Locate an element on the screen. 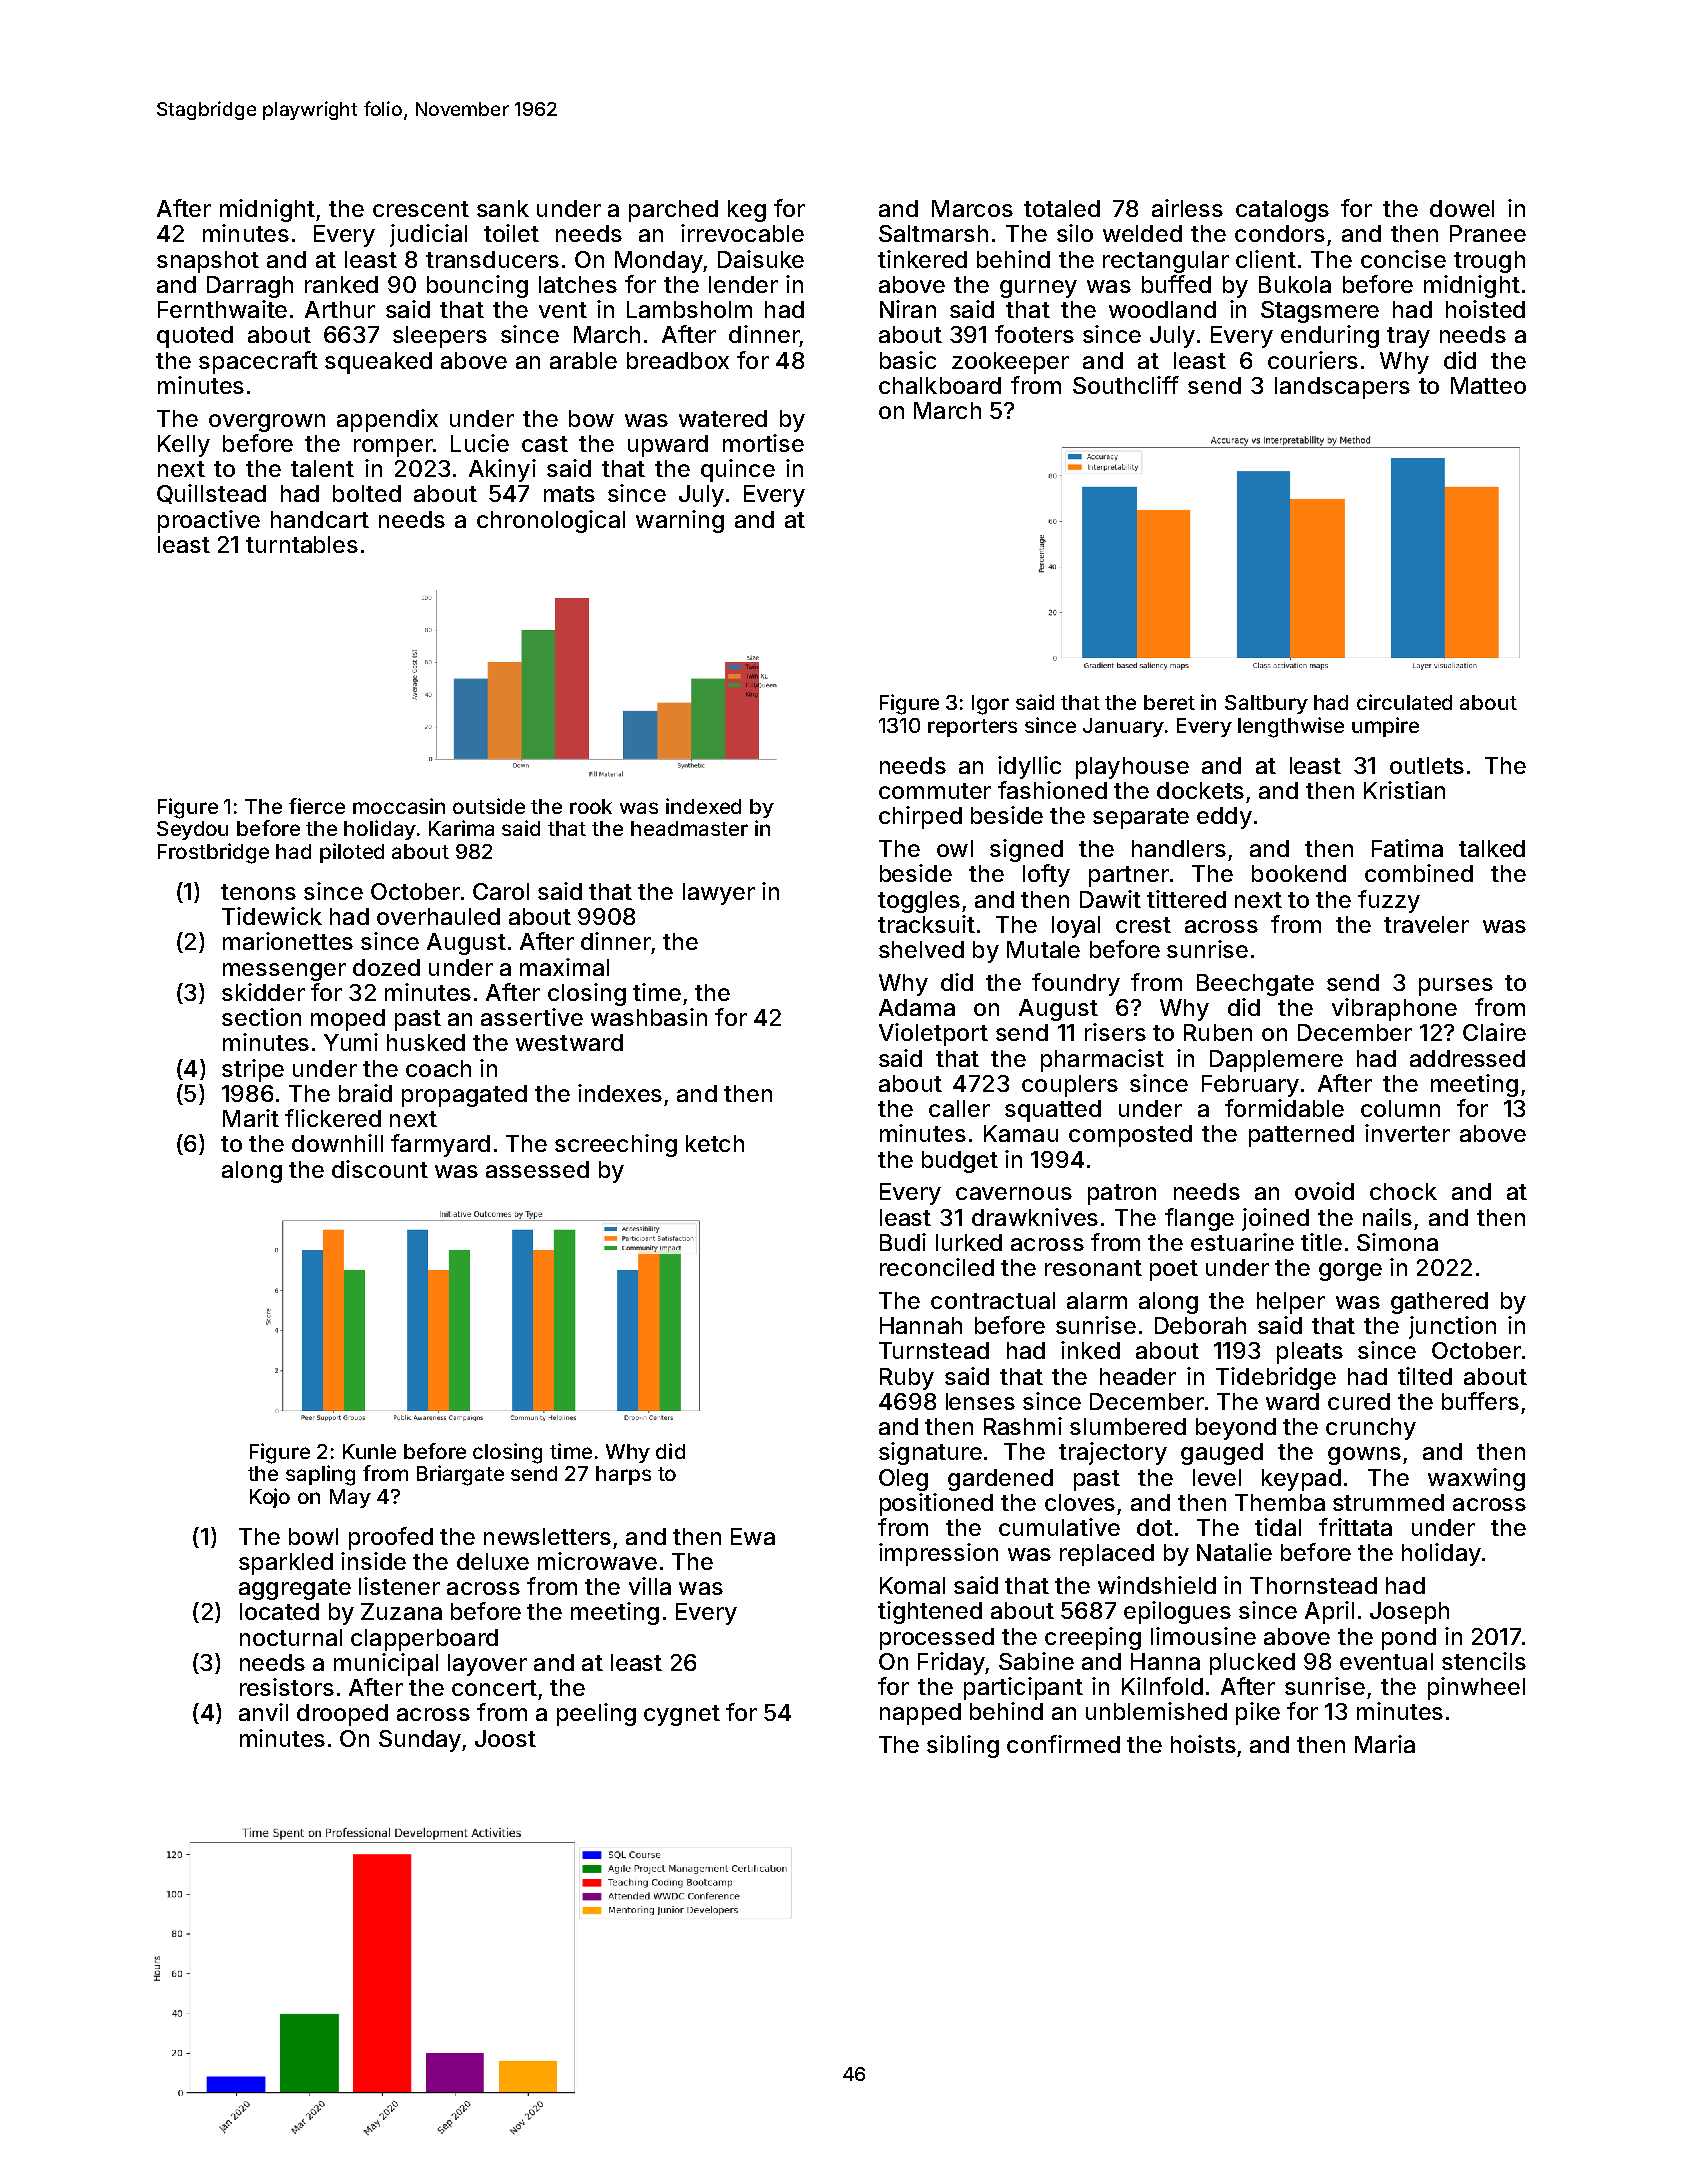 Image resolution: width=1683 pixels, height=2178 pixels. parched is located at coordinates (673, 211).
